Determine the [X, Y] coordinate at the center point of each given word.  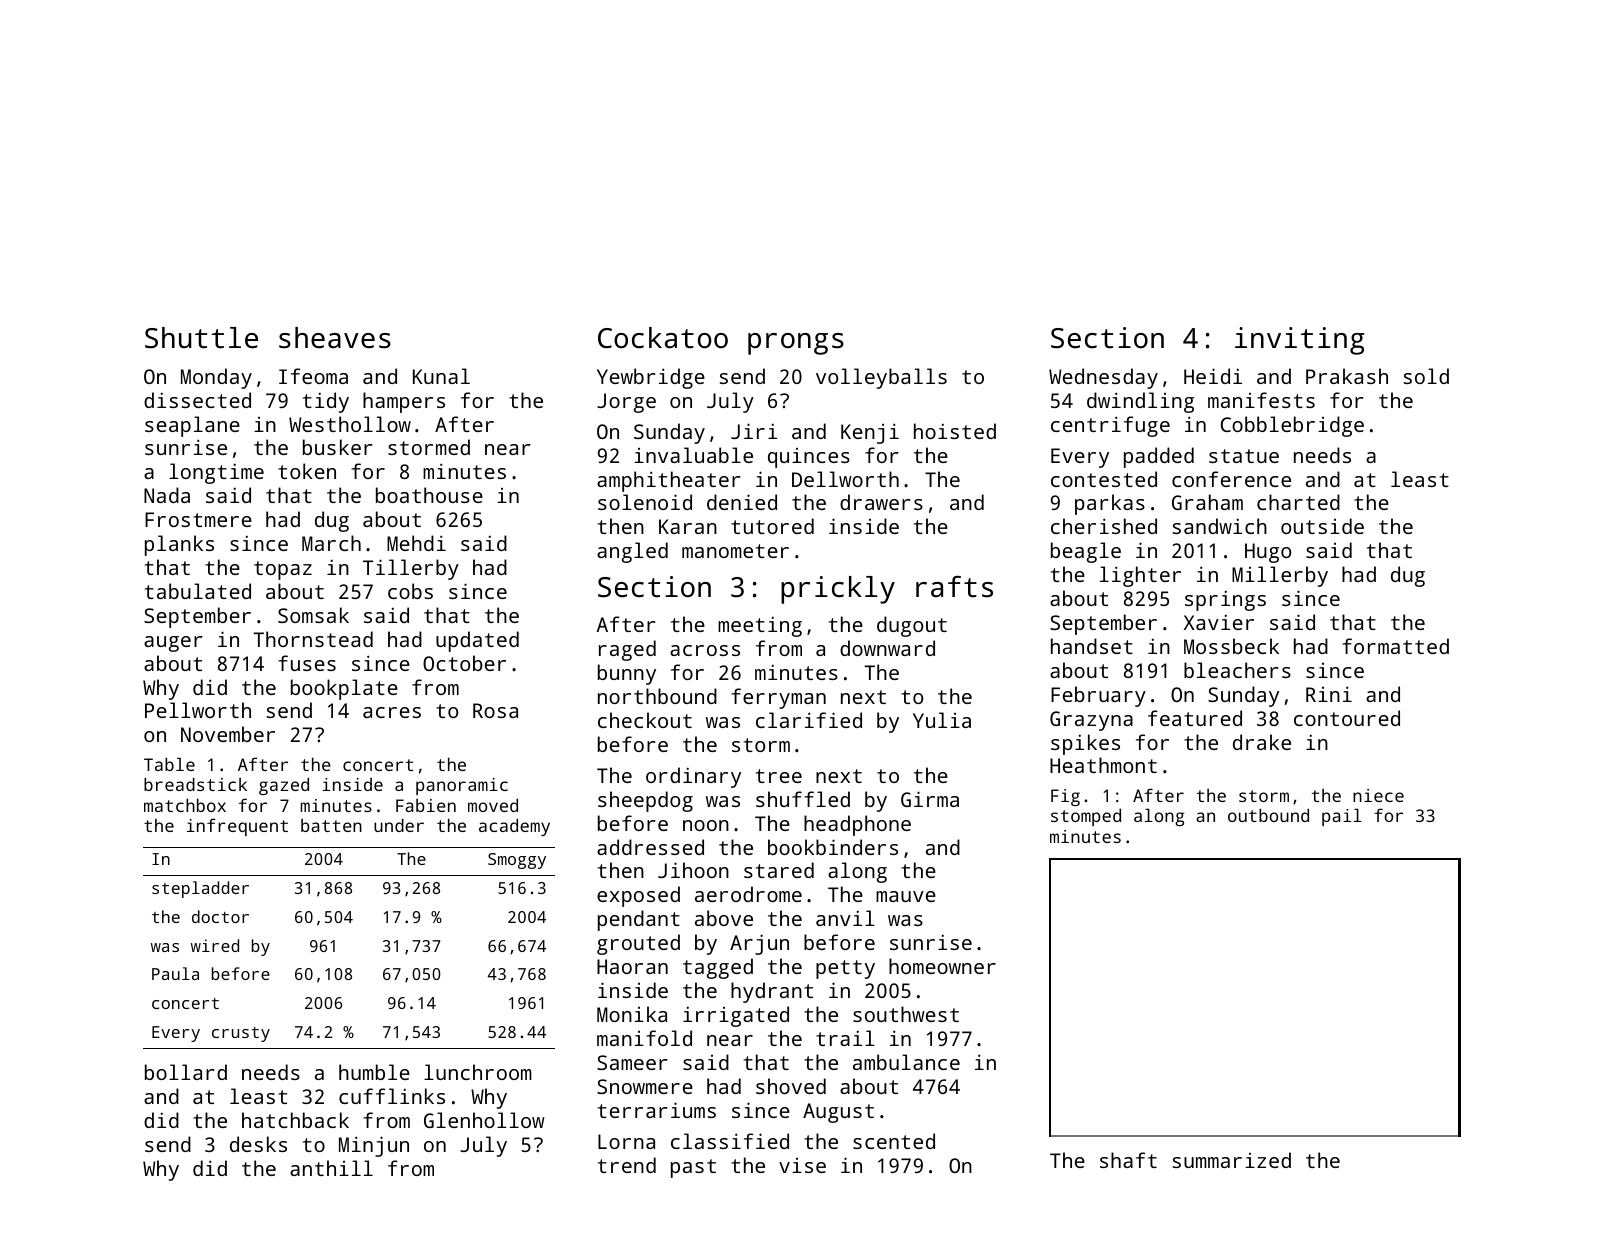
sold [1426, 376]
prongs [796, 344]
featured [1195, 718]
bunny [627, 674]
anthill [331, 1168]
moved [493, 805]
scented [894, 1141]
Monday [216, 378]
